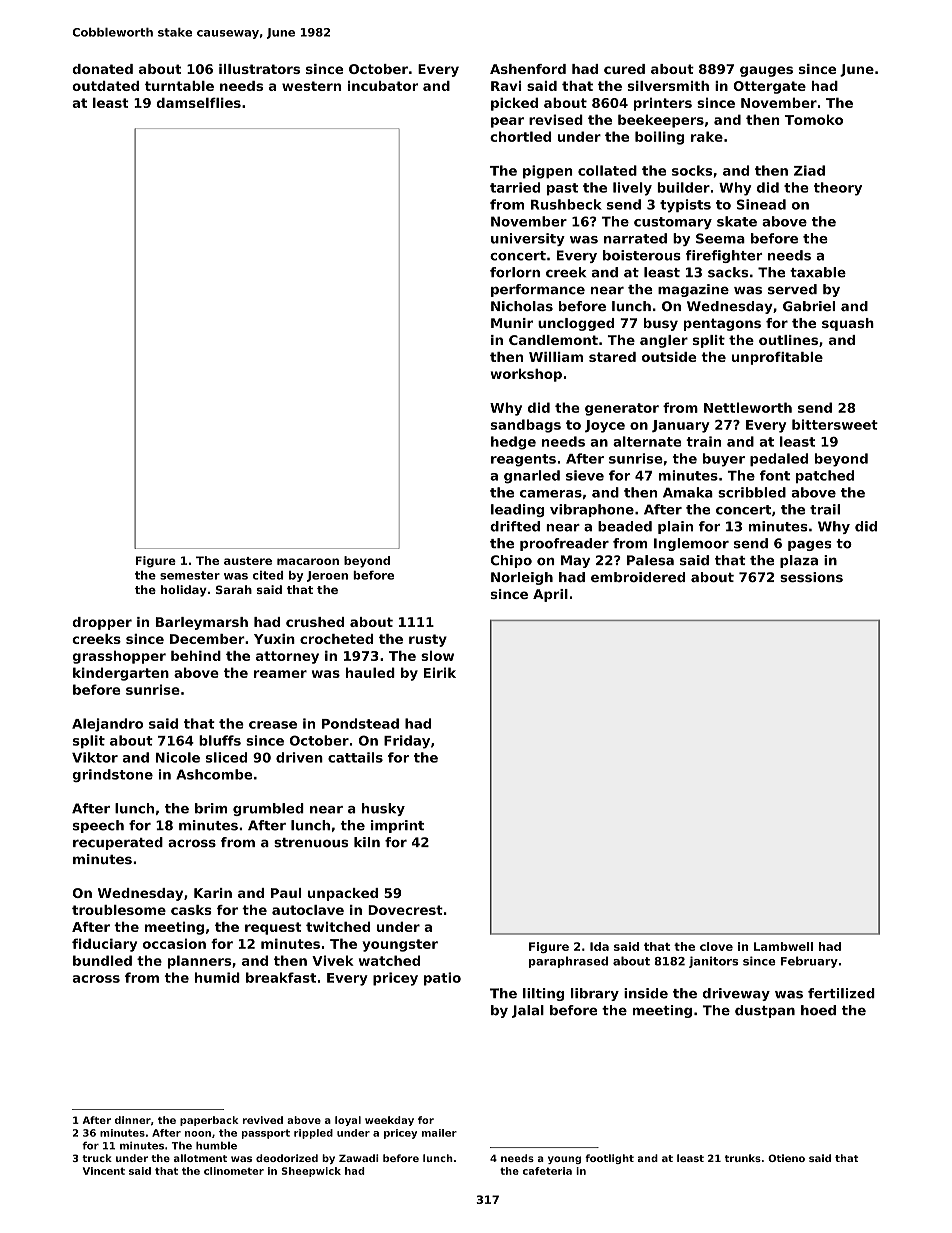 The image size is (952, 1233). I want to click on plaza, so click(799, 561).
